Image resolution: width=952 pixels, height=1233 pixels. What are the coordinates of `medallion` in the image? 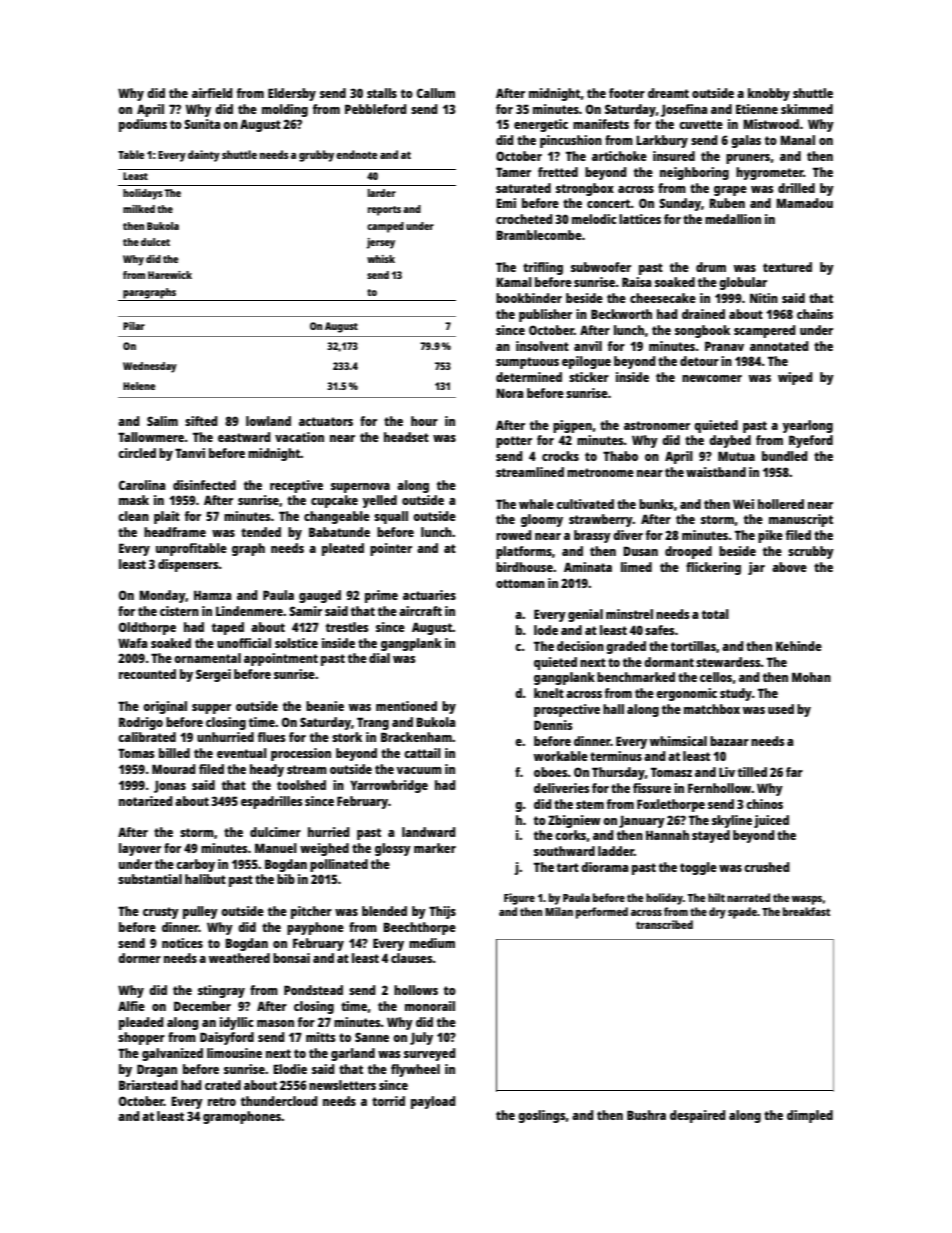 It's located at (733, 219).
